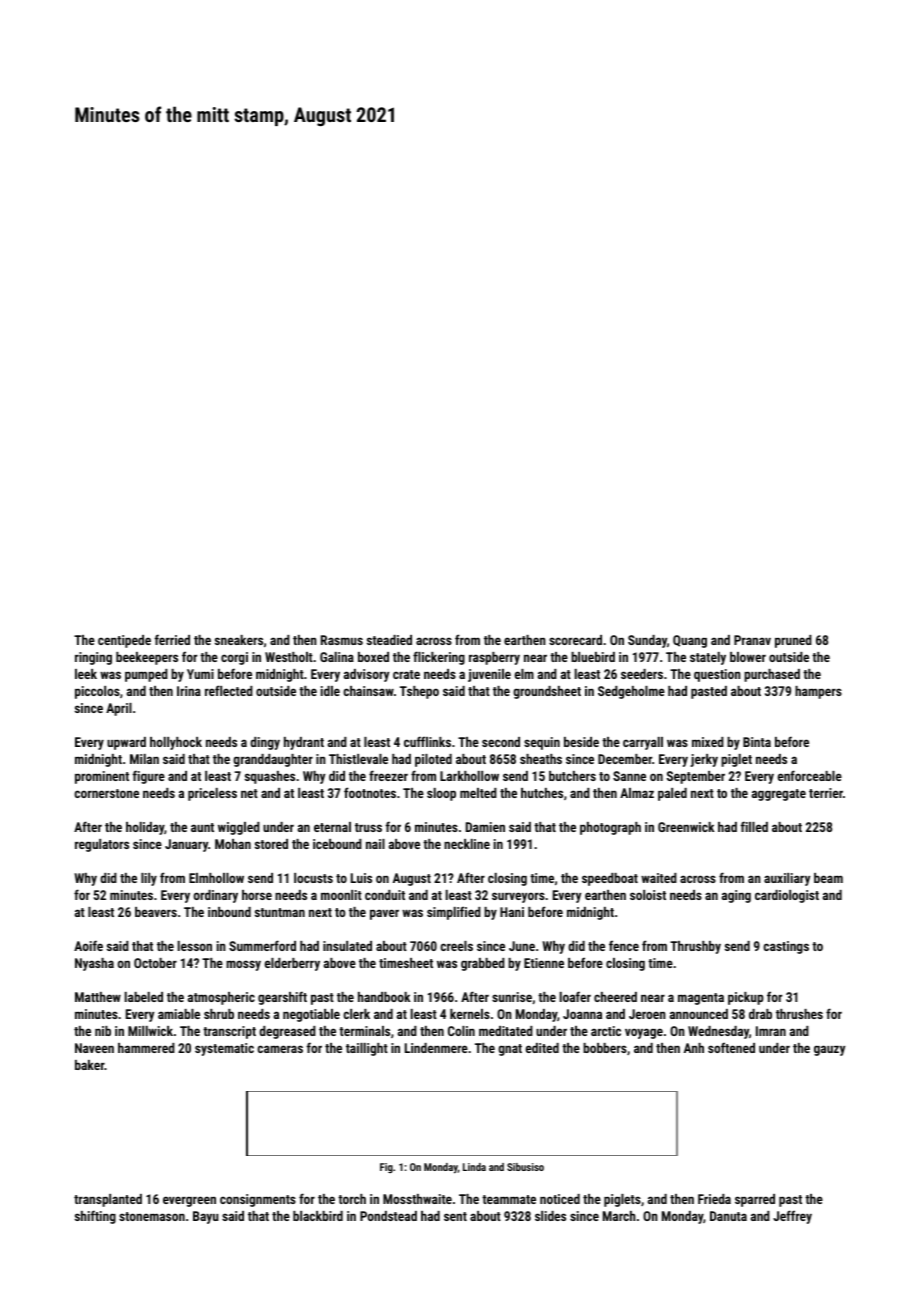 The width and height of the page is (924, 1308). I want to click on Jeffrey, so click(792, 1217).
